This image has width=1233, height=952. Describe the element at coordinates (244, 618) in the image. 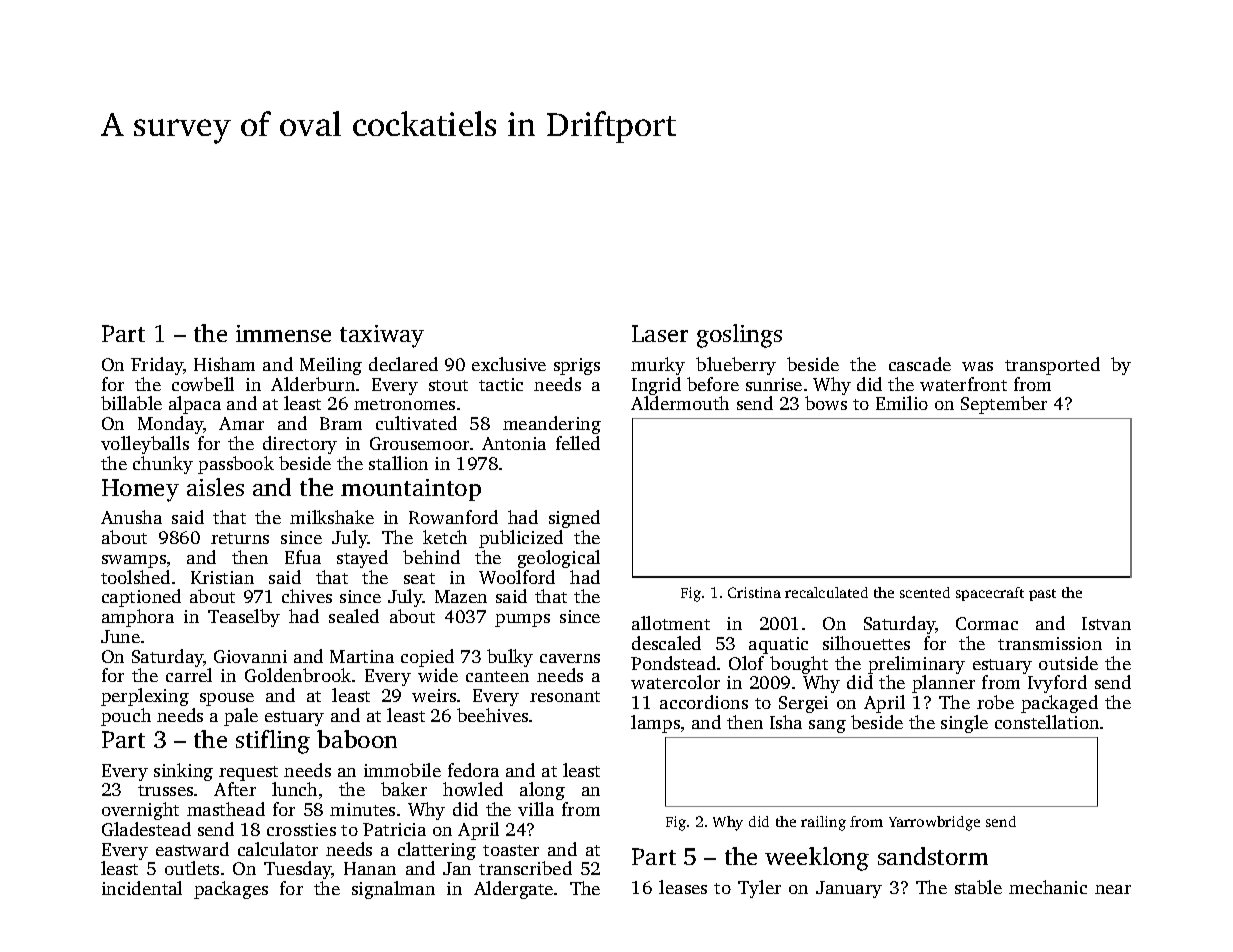

I see `Teaselby` at that location.
